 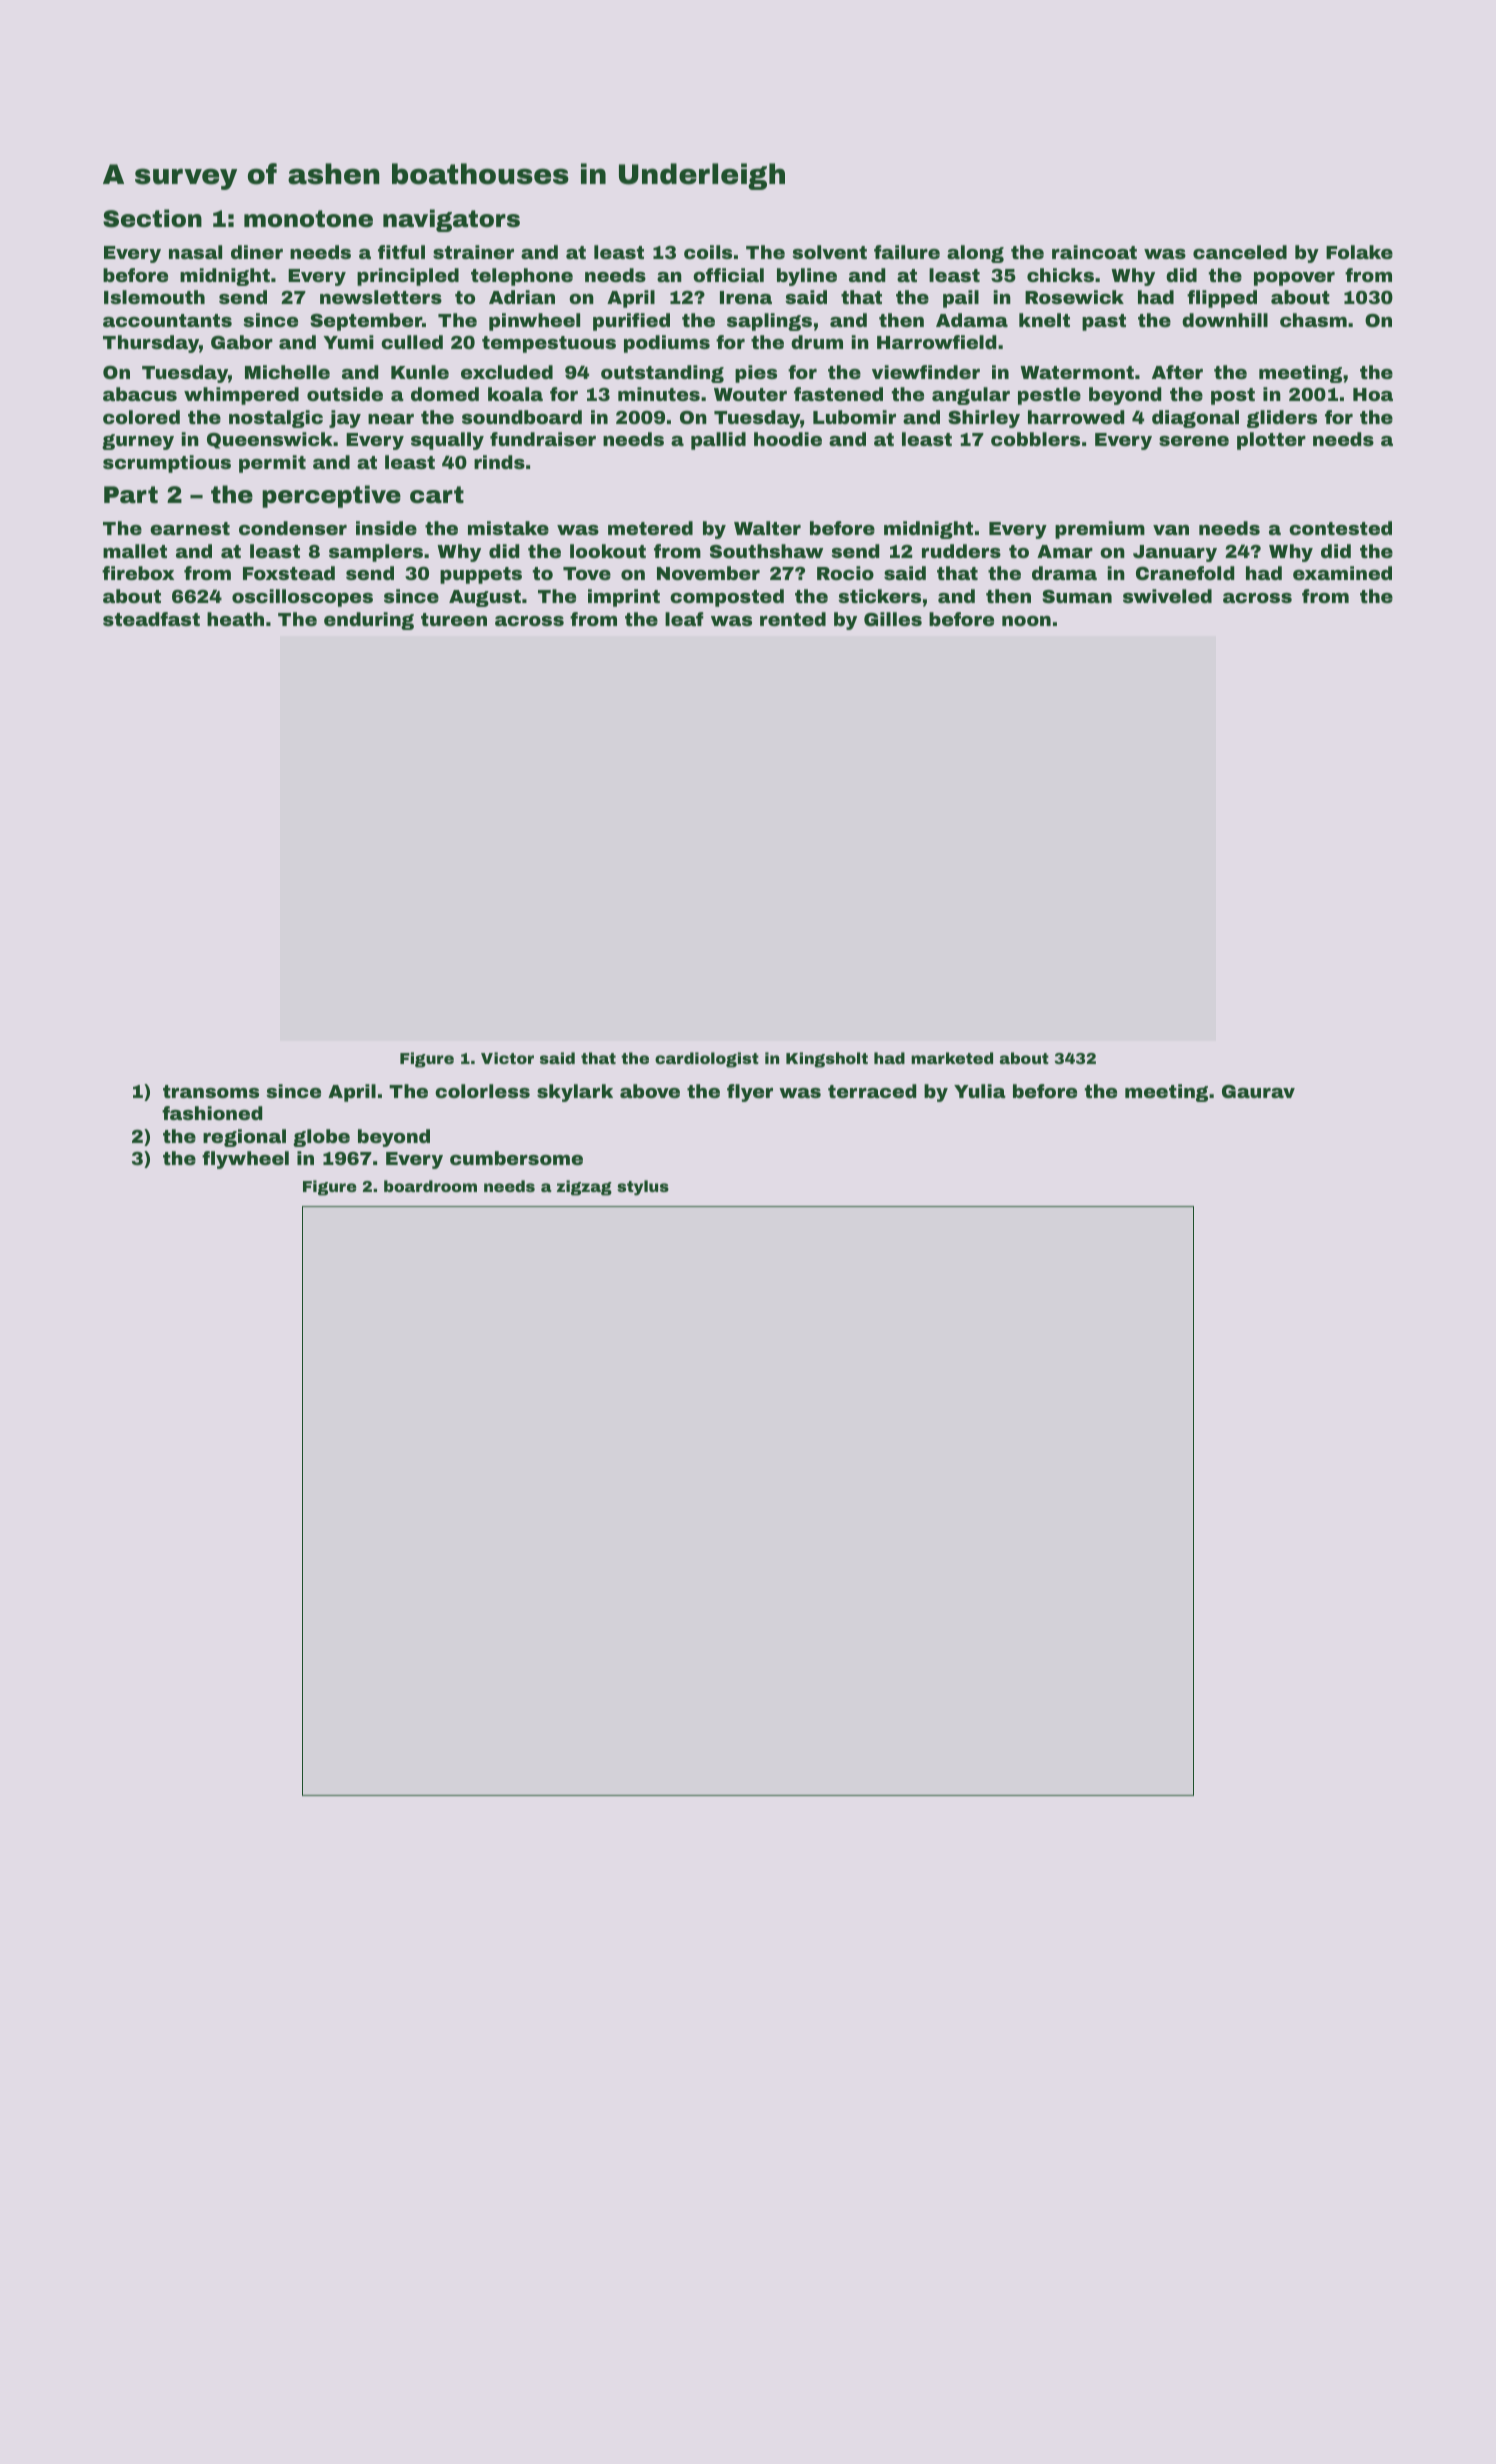 I want to click on monotone, so click(x=308, y=219).
